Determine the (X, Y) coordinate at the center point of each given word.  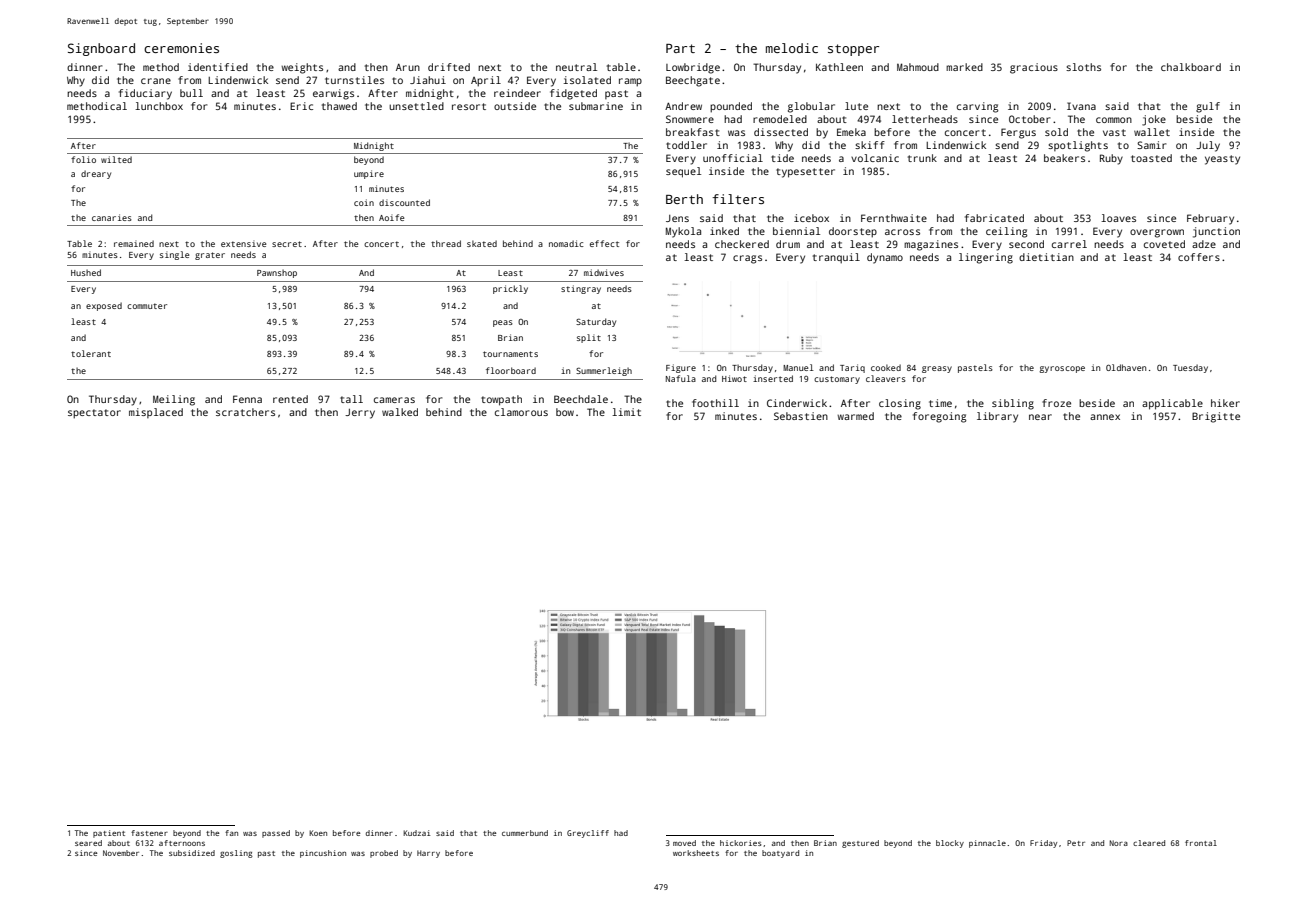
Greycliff (588, 834)
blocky (950, 844)
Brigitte (1216, 417)
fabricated (994, 218)
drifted (449, 67)
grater (210, 256)
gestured (860, 844)
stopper (853, 50)
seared (88, 843)
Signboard (101, 49)
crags (747, 259)
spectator (94, 414)
